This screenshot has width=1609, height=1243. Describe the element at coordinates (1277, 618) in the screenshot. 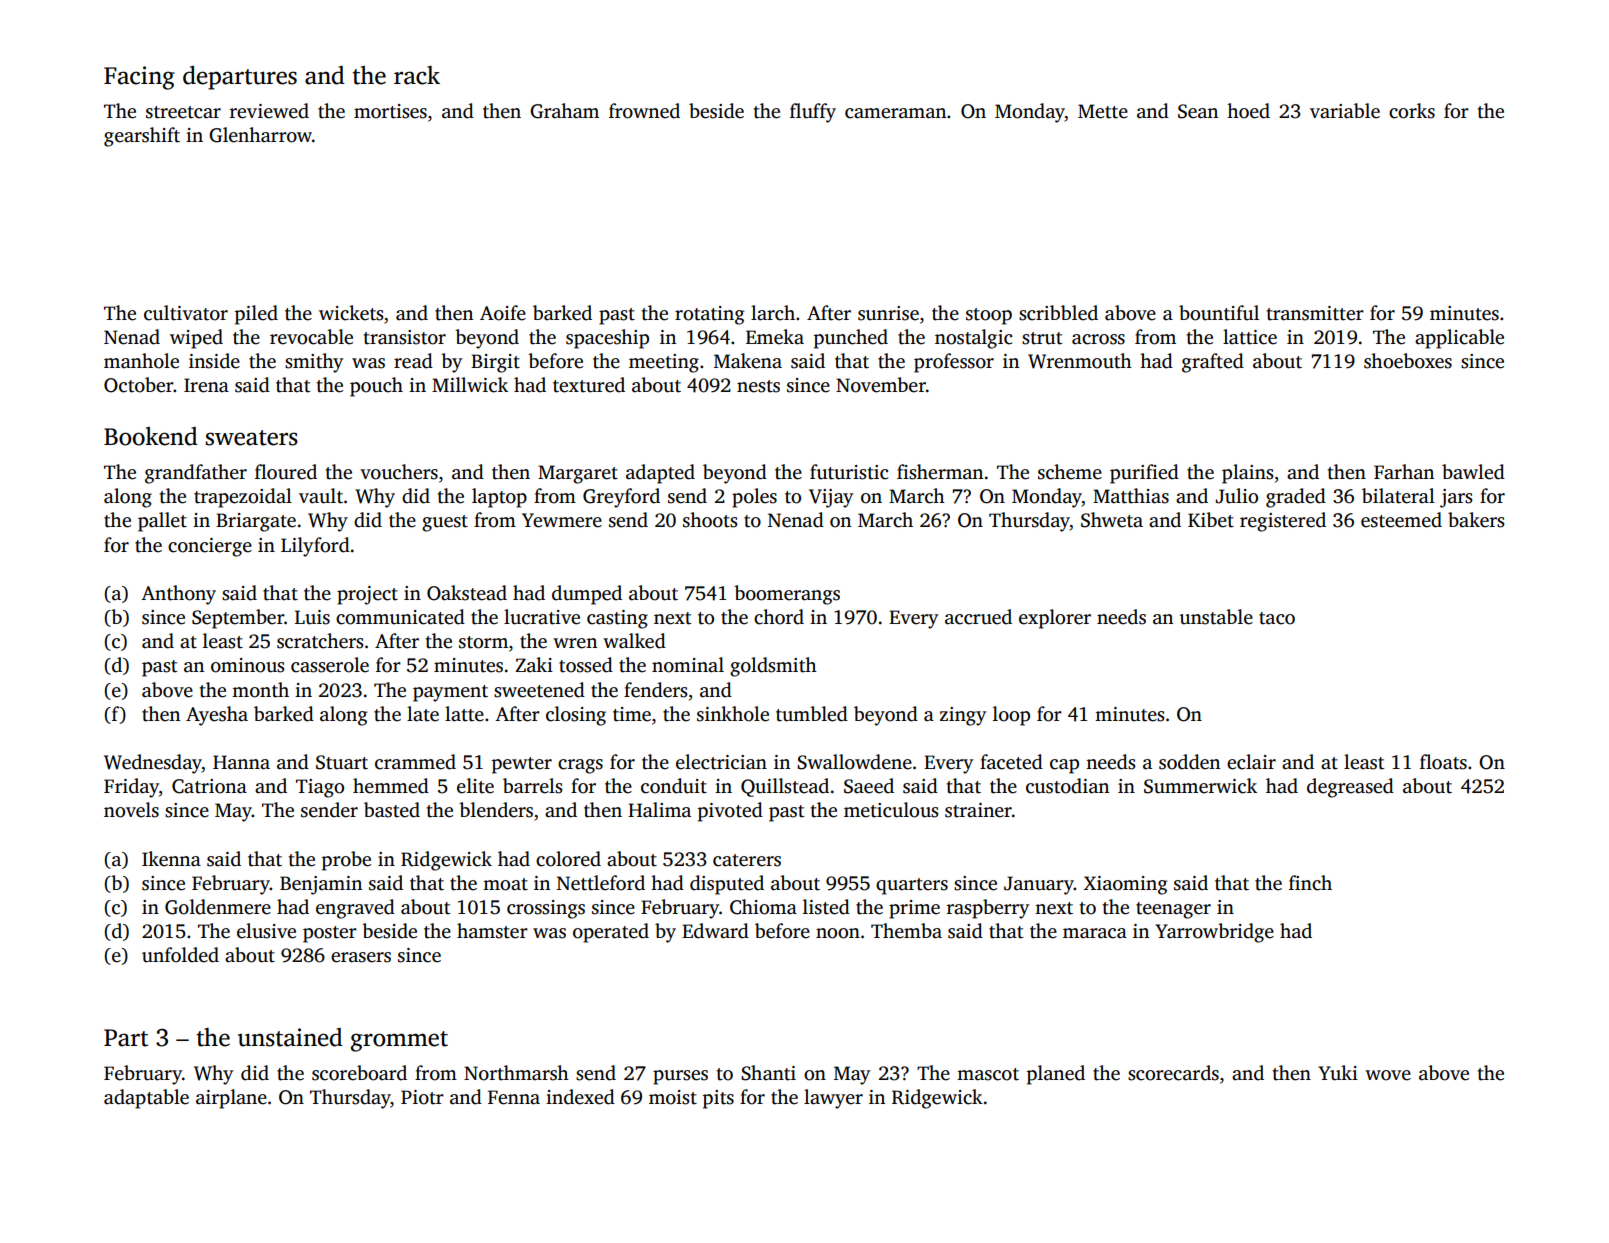

I see `taco` at that location.
